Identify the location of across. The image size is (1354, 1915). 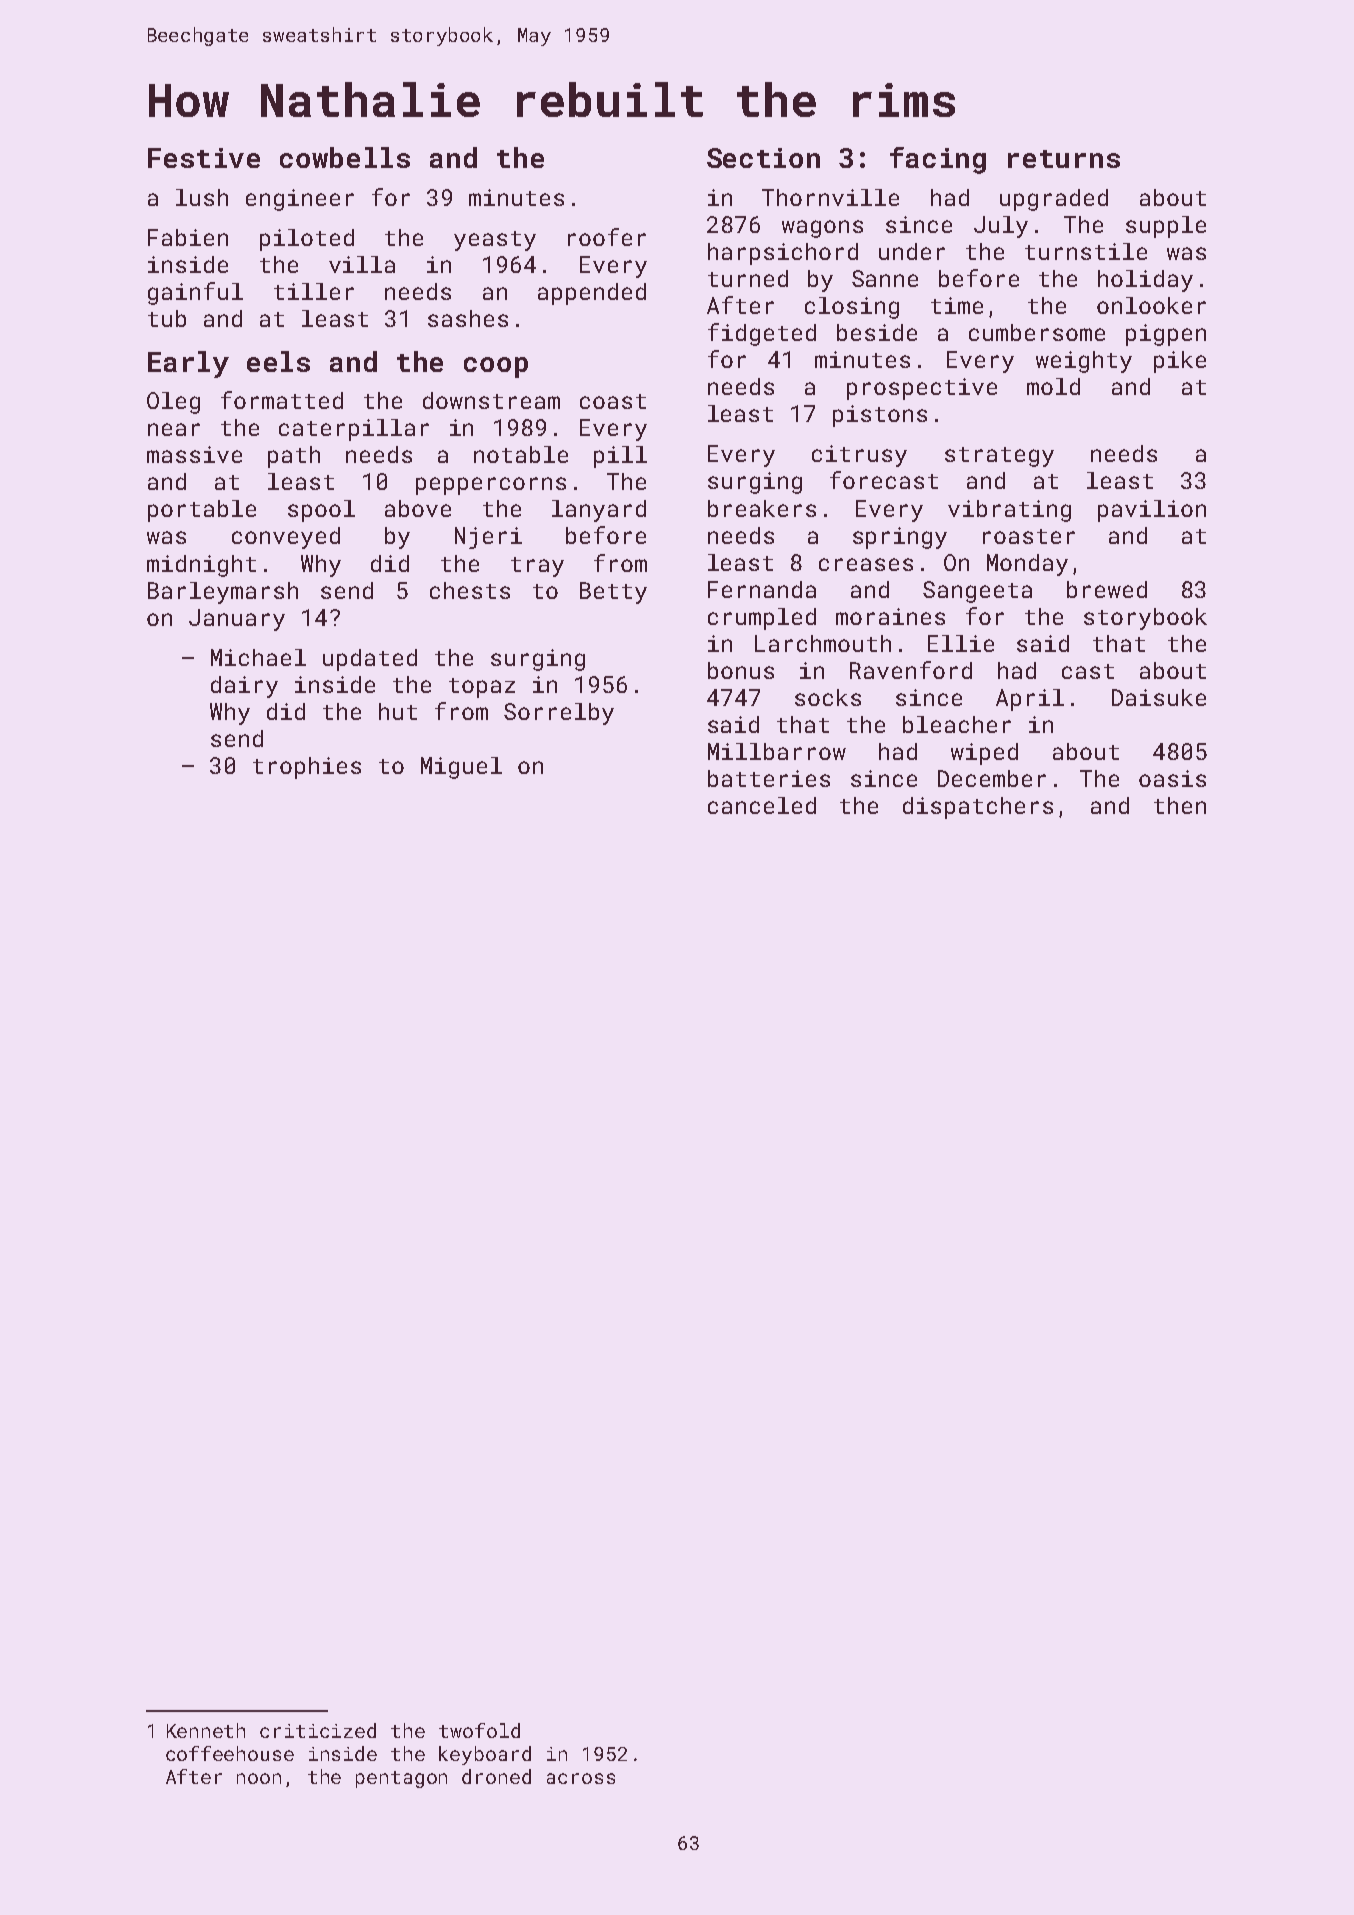
(581, 1778).
